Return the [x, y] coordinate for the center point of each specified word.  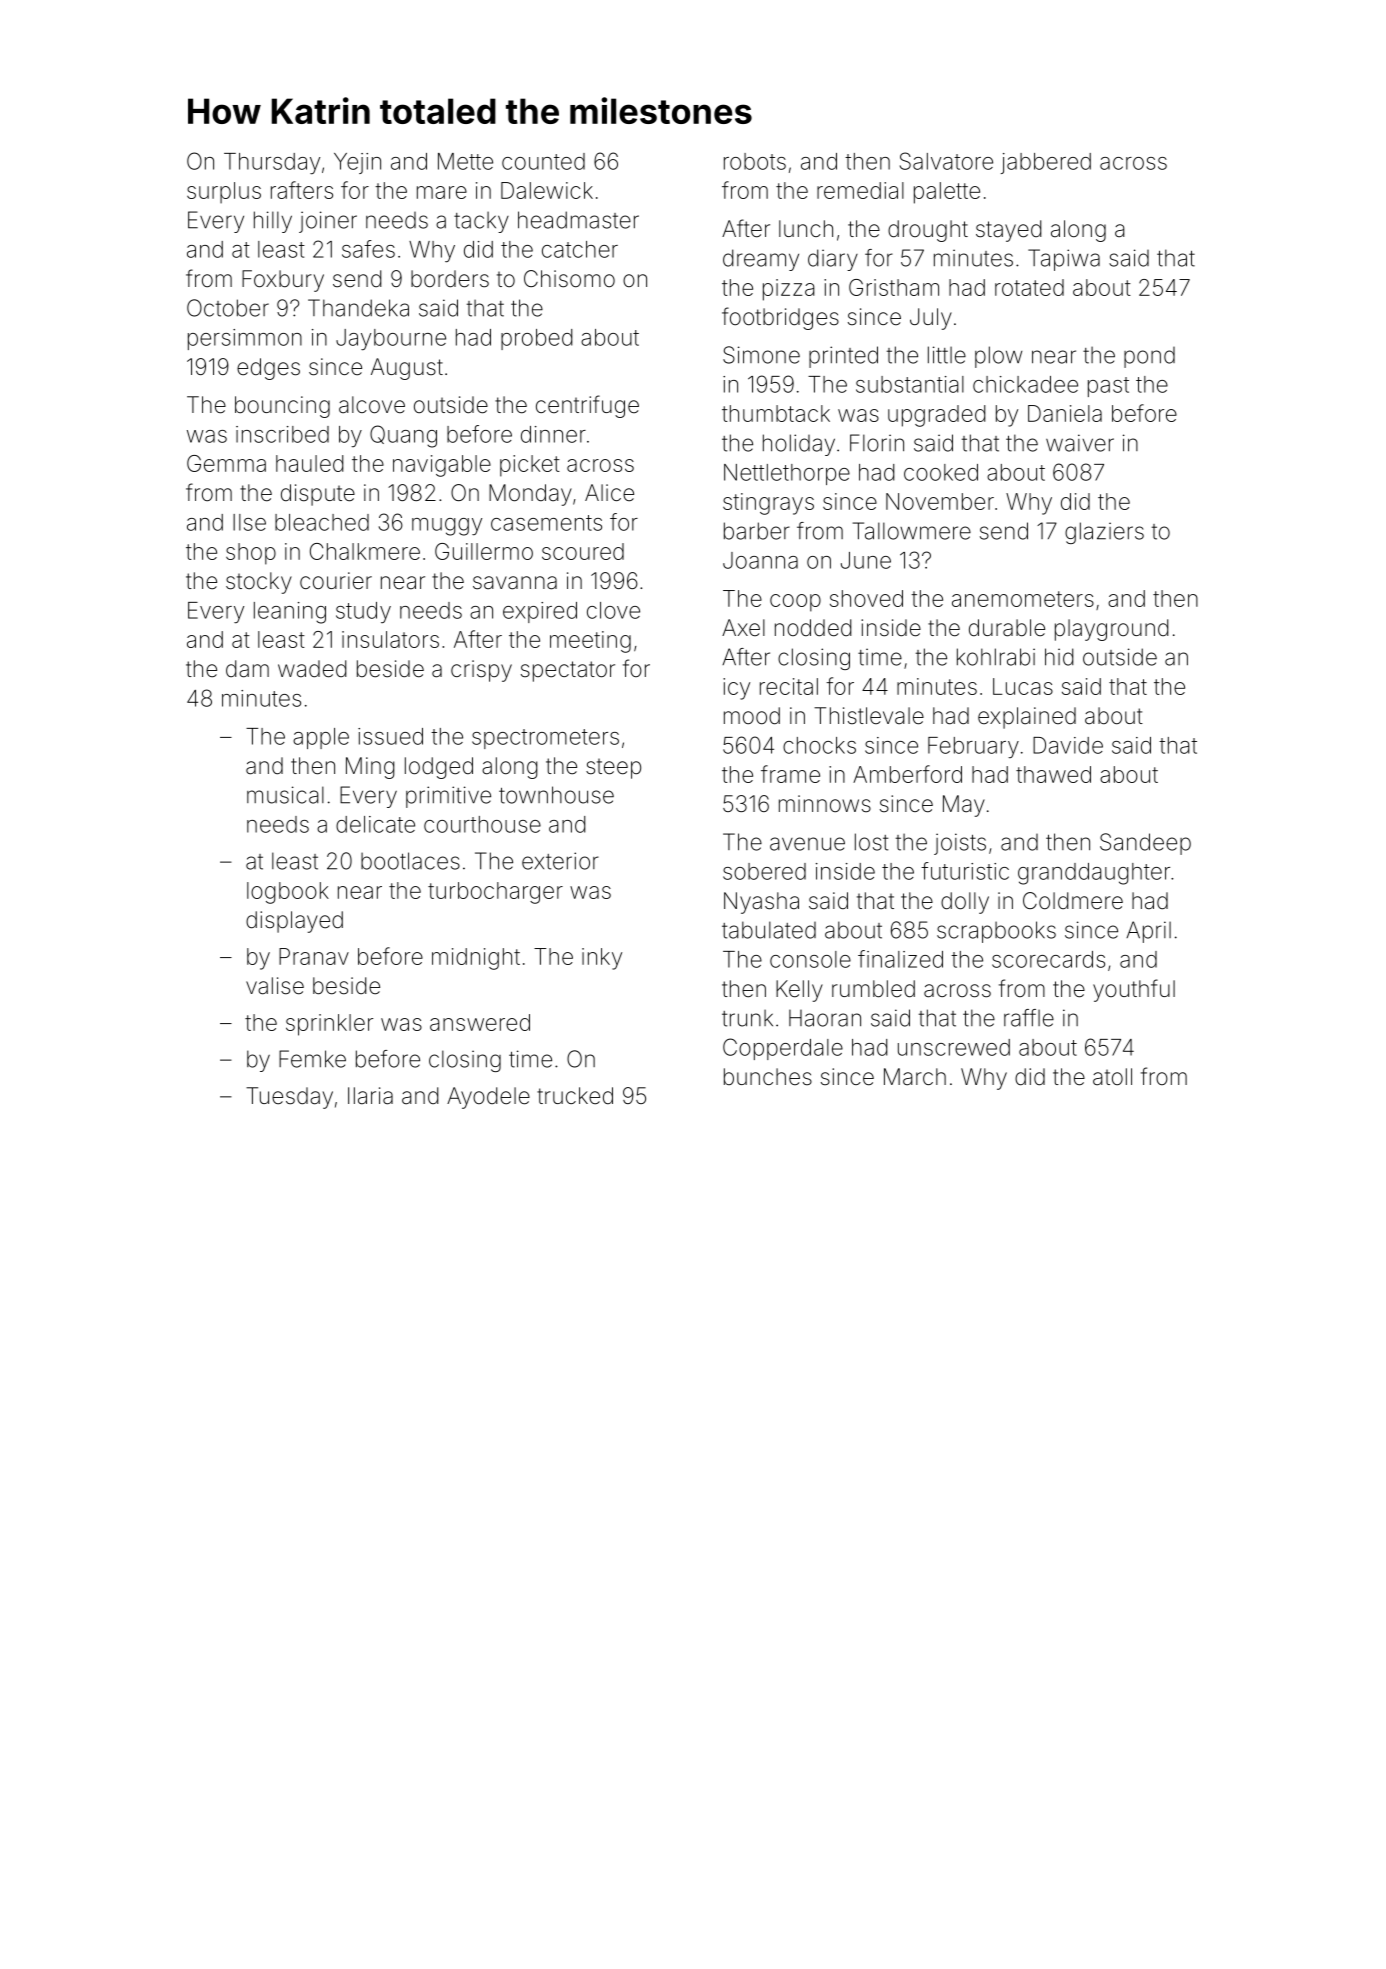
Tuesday [289, 1098]
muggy [447, 527]
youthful [1134, 990]
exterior [560, 861]
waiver [1080, 443]
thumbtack [776, 413]
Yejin [357, 163]
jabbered [1046, 163]
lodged [439, 768]
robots [755, 161]
